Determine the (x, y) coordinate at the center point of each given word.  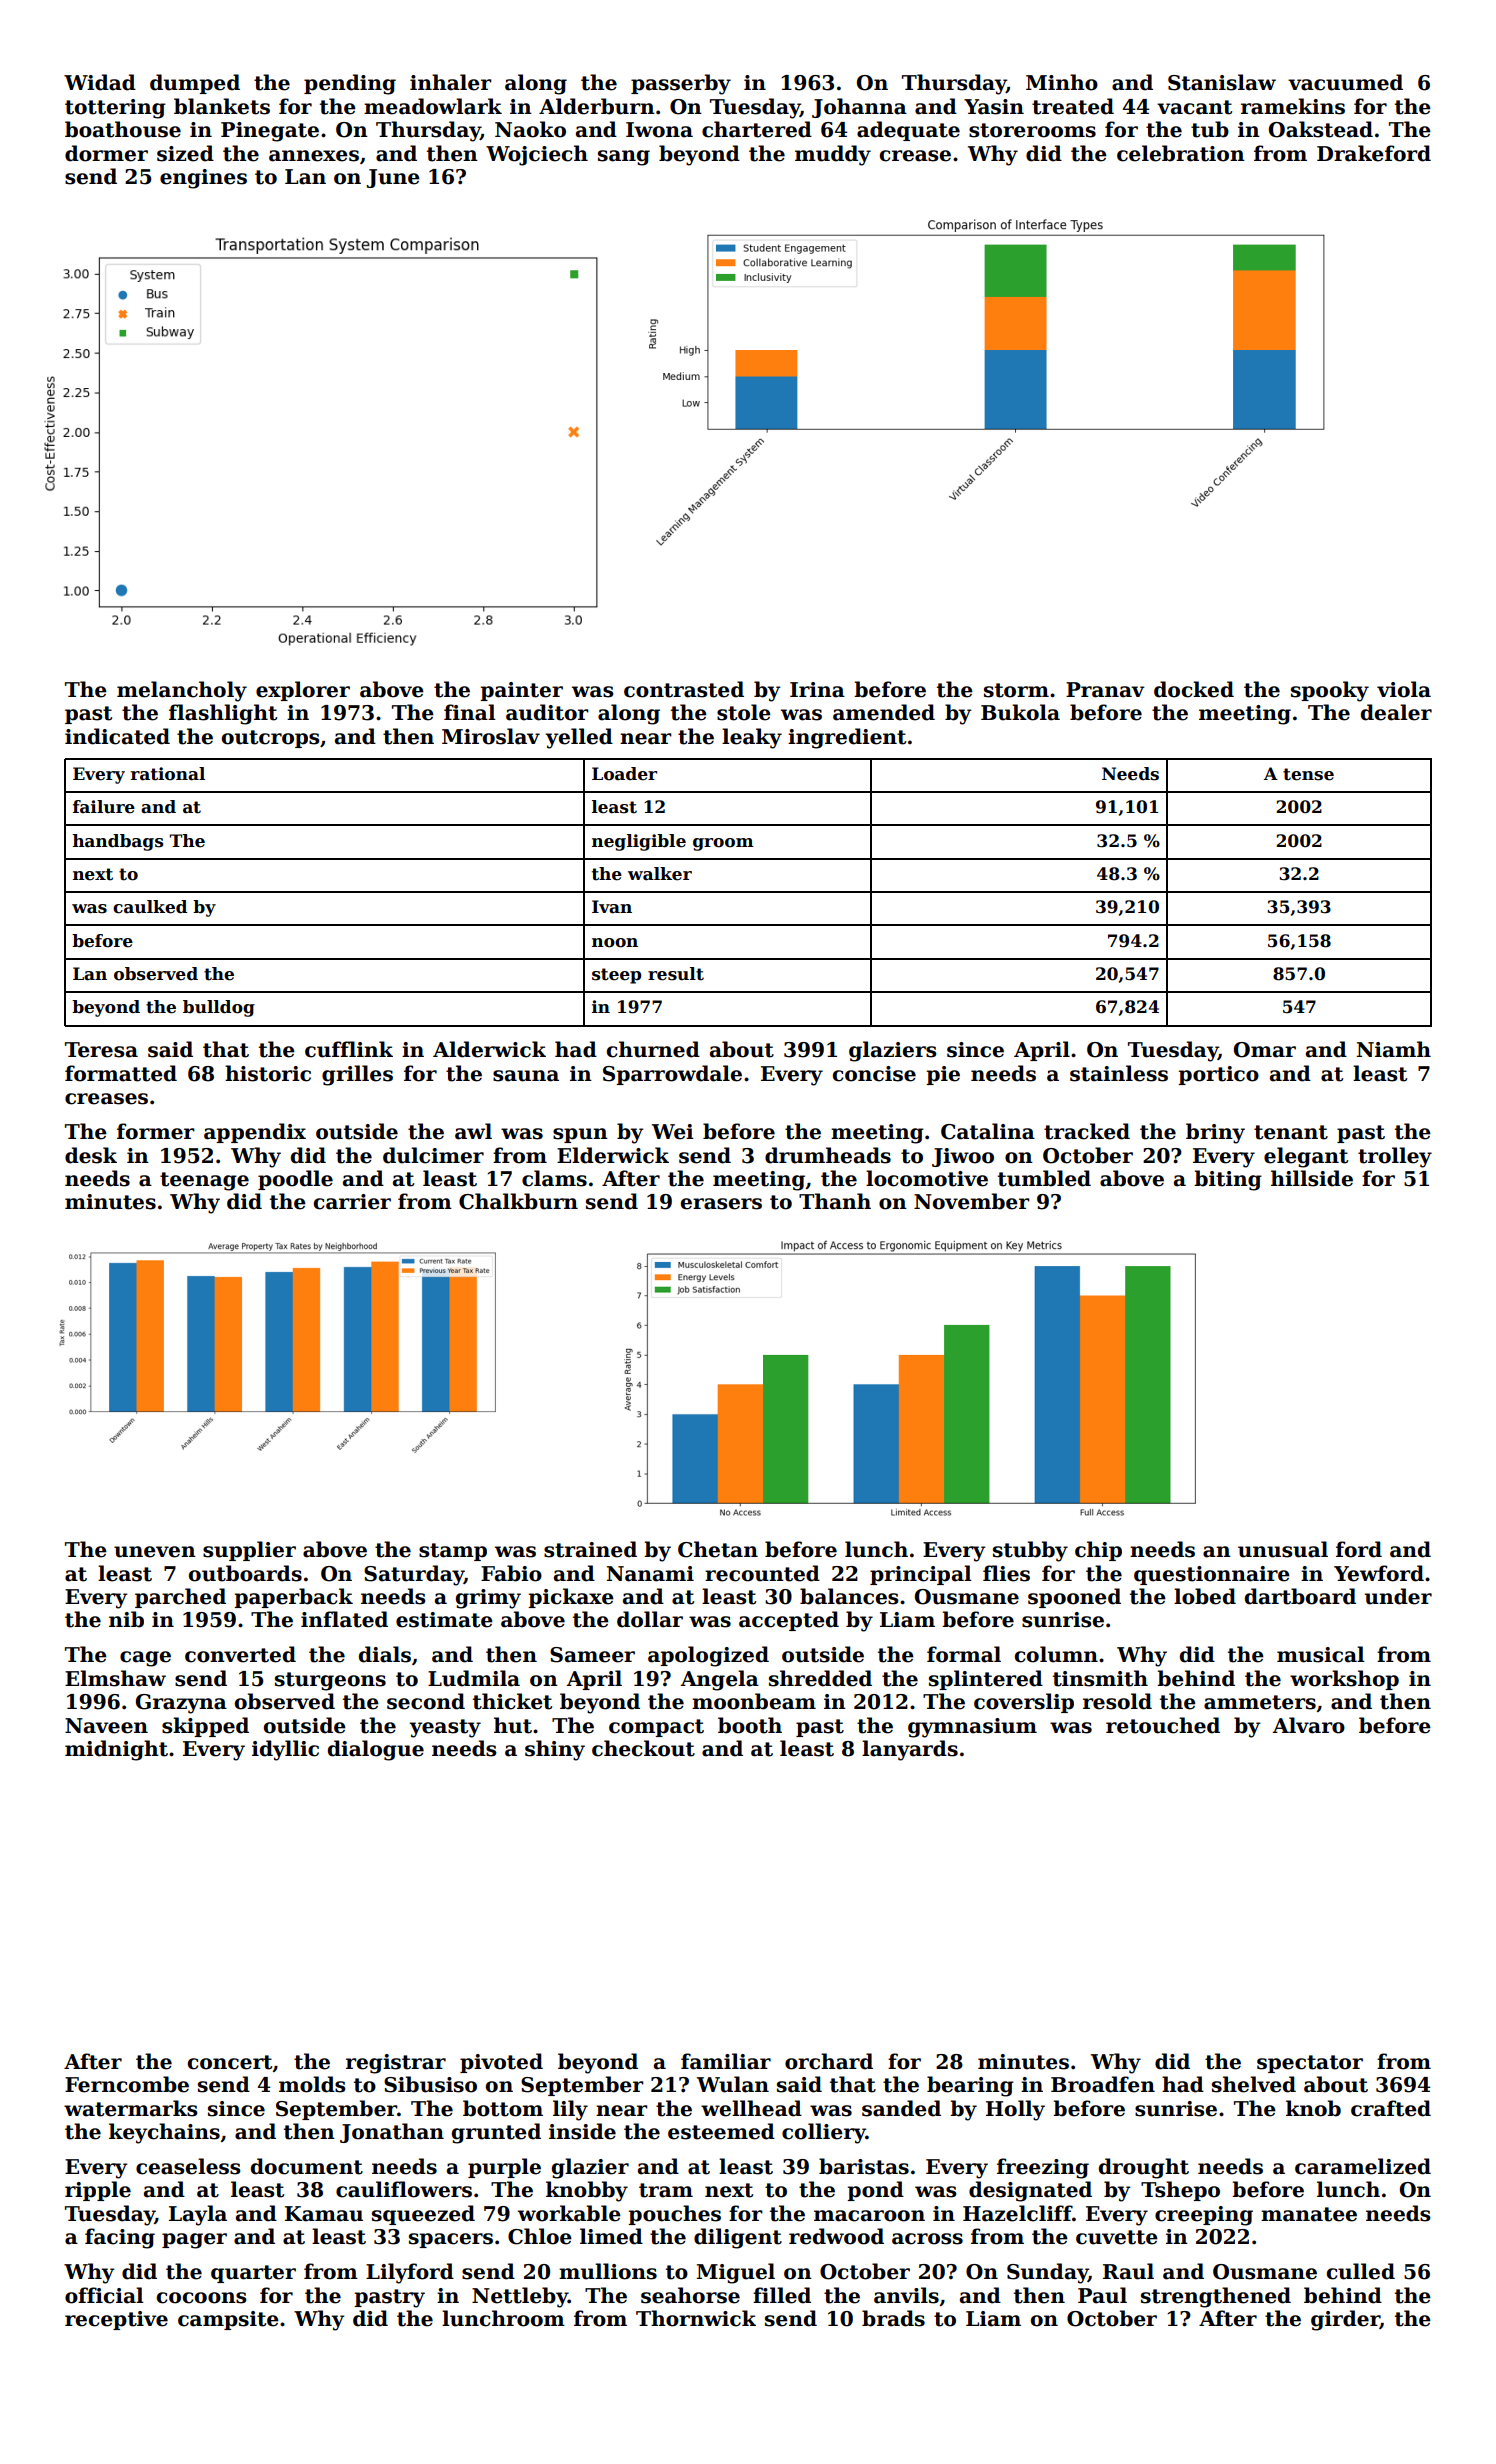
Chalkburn (518, 1201)
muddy (833, 155)
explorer (303, 691)
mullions (608, 2271)
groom (723, 844)
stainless (1119, 1073)
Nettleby (520, 2297)
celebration (1181, 153)
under (1398, 1596)
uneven (155, 1552)
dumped (195, 84)
